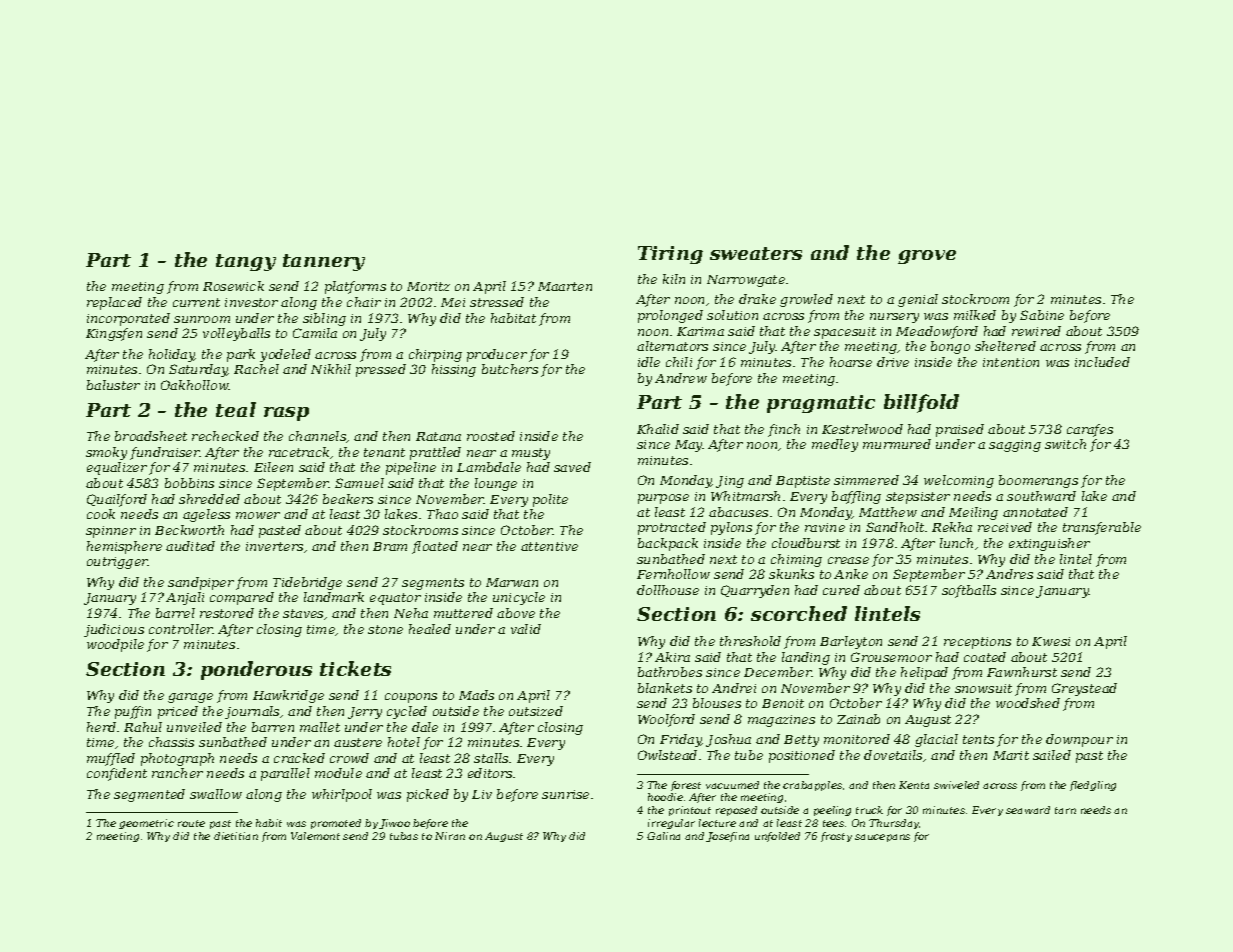 This image has height=952, width=1233. What do you see at coordinates (756, 253) in the image?
I see `sweaters` at bounding box center [756, 253].
